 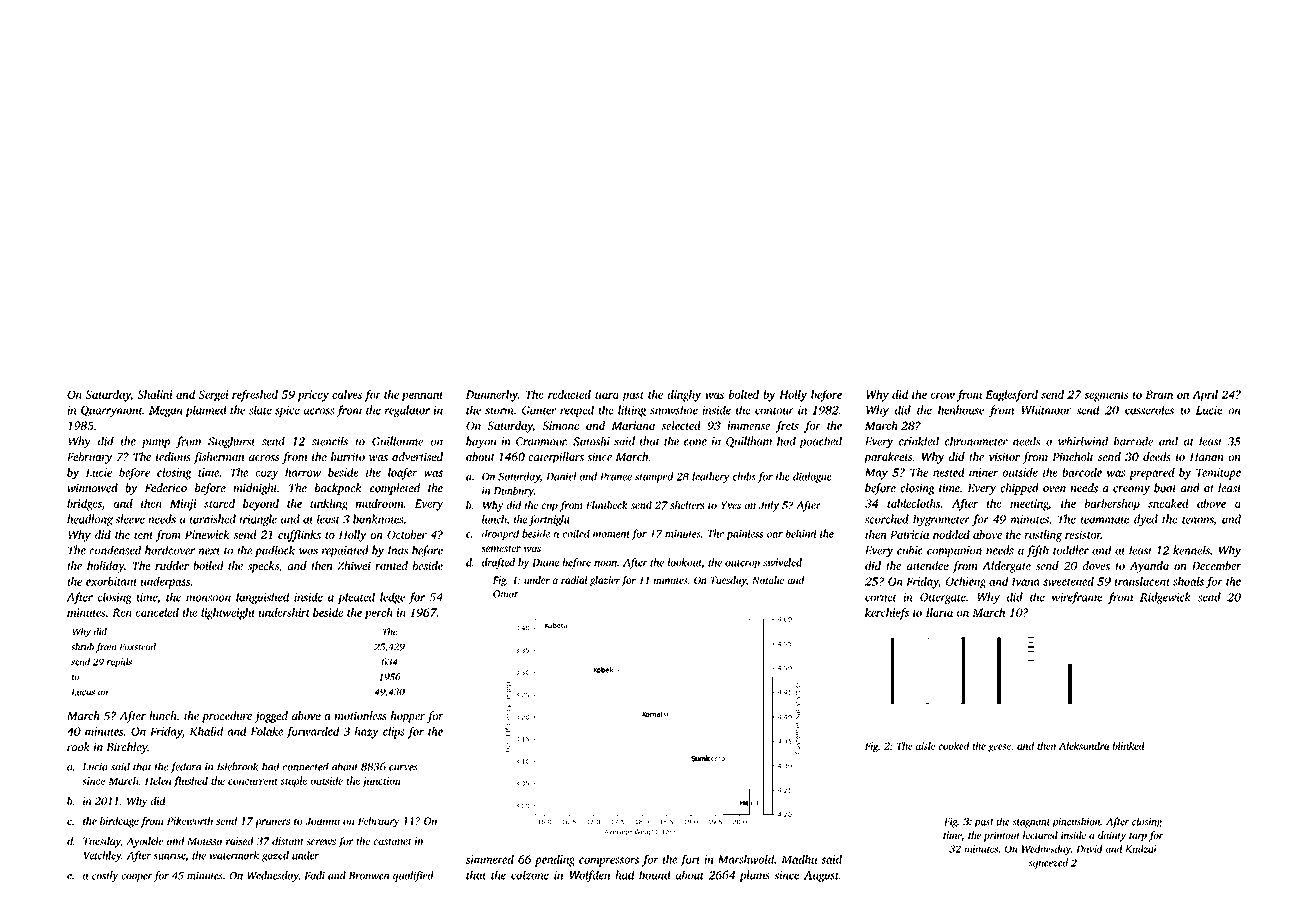 What do you see at coordinates (1159, 394) in the page?
I see `Bram` at bounding box center [1159, 394].
